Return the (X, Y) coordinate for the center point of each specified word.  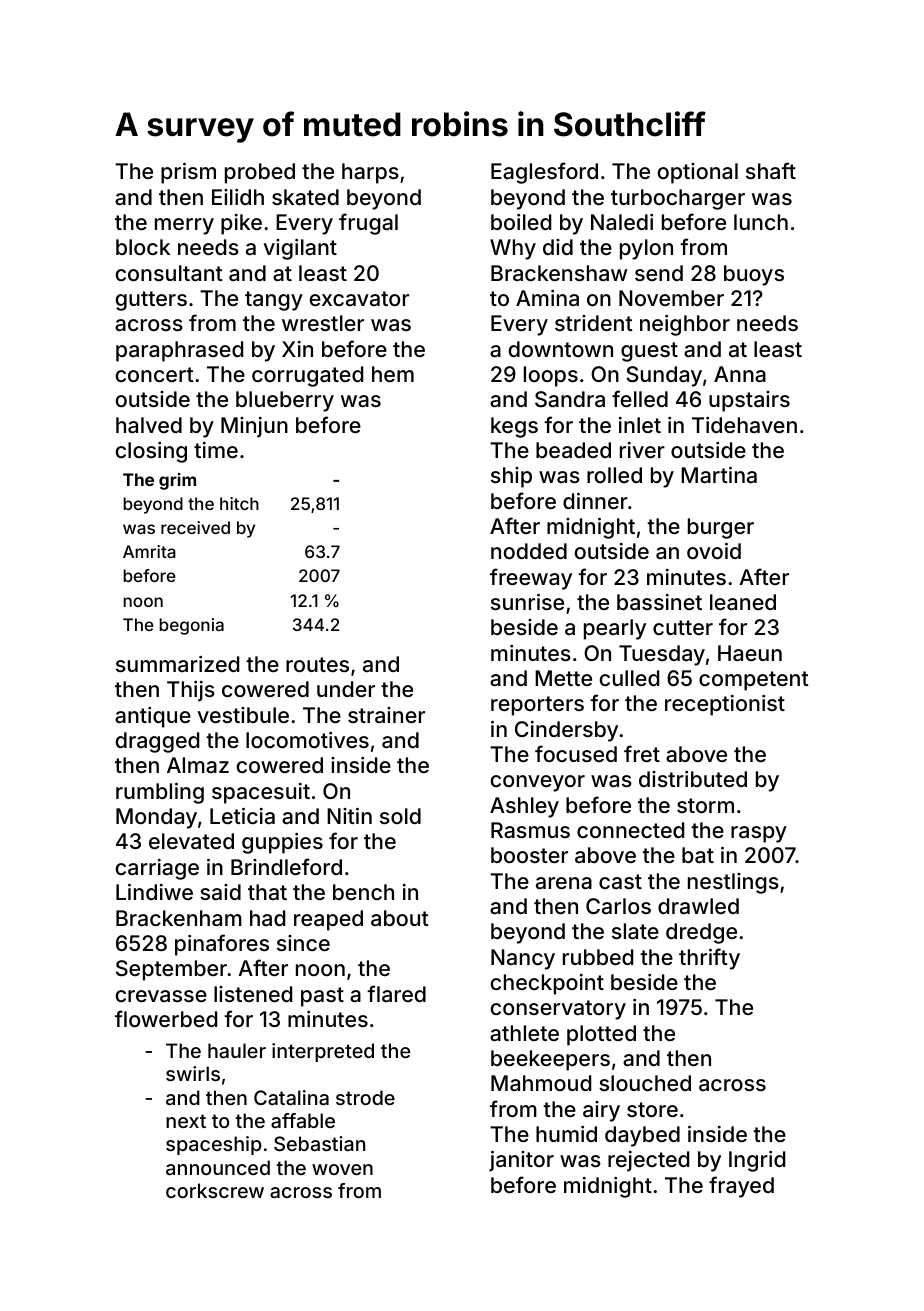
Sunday (664, 376)
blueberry (285, 401)
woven (342, 1169)
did (558, 247)
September (171, 970)
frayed (741, 1187)
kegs (514, 427)
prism (188, 173)
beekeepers (550, 1060)
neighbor (685, 325)
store (652, 1109)
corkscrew (215, 1190)
